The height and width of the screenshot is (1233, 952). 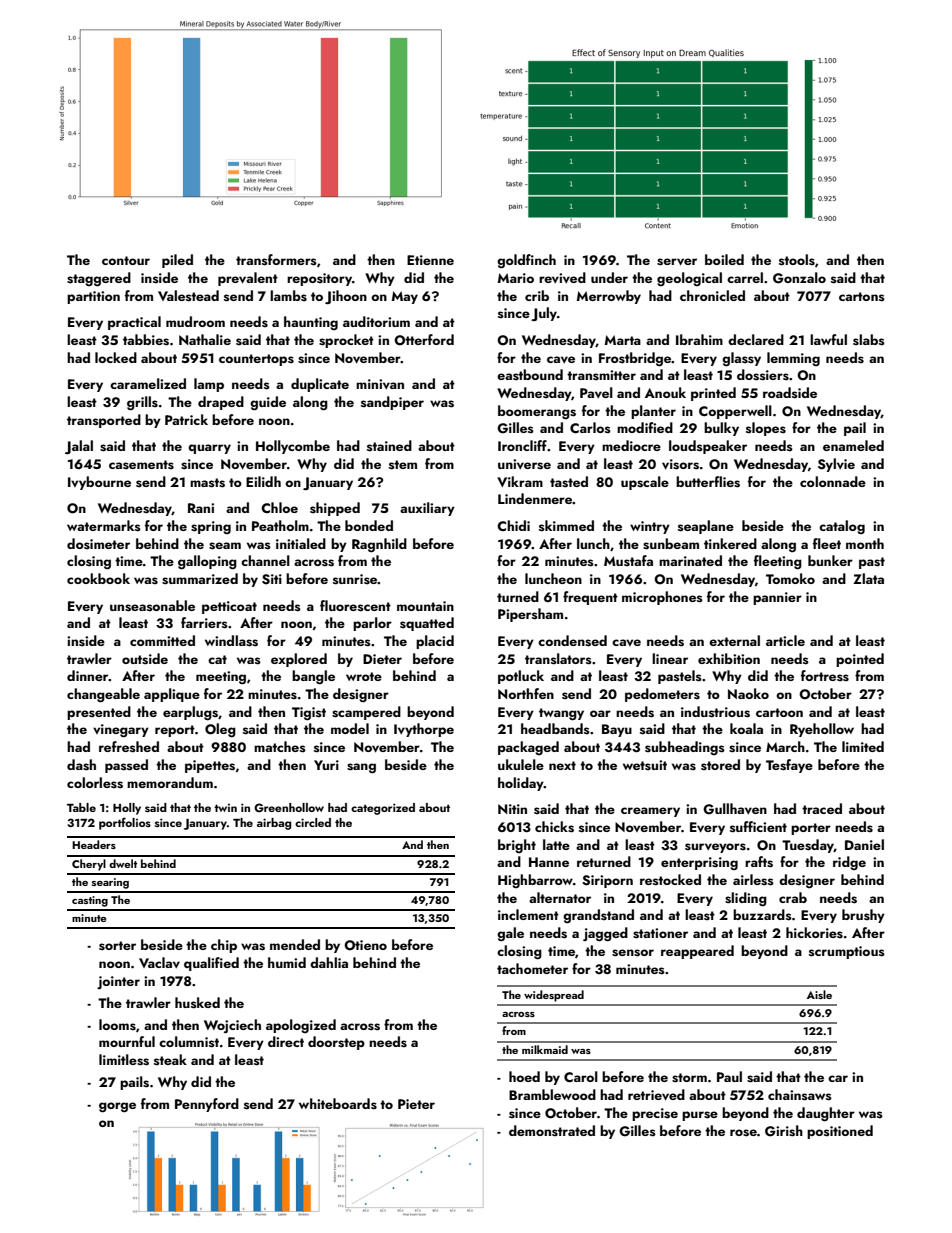 What do you see at coordinates (562, 765) in the screenshot?
I see `next` at bounding box center [562, 765].
